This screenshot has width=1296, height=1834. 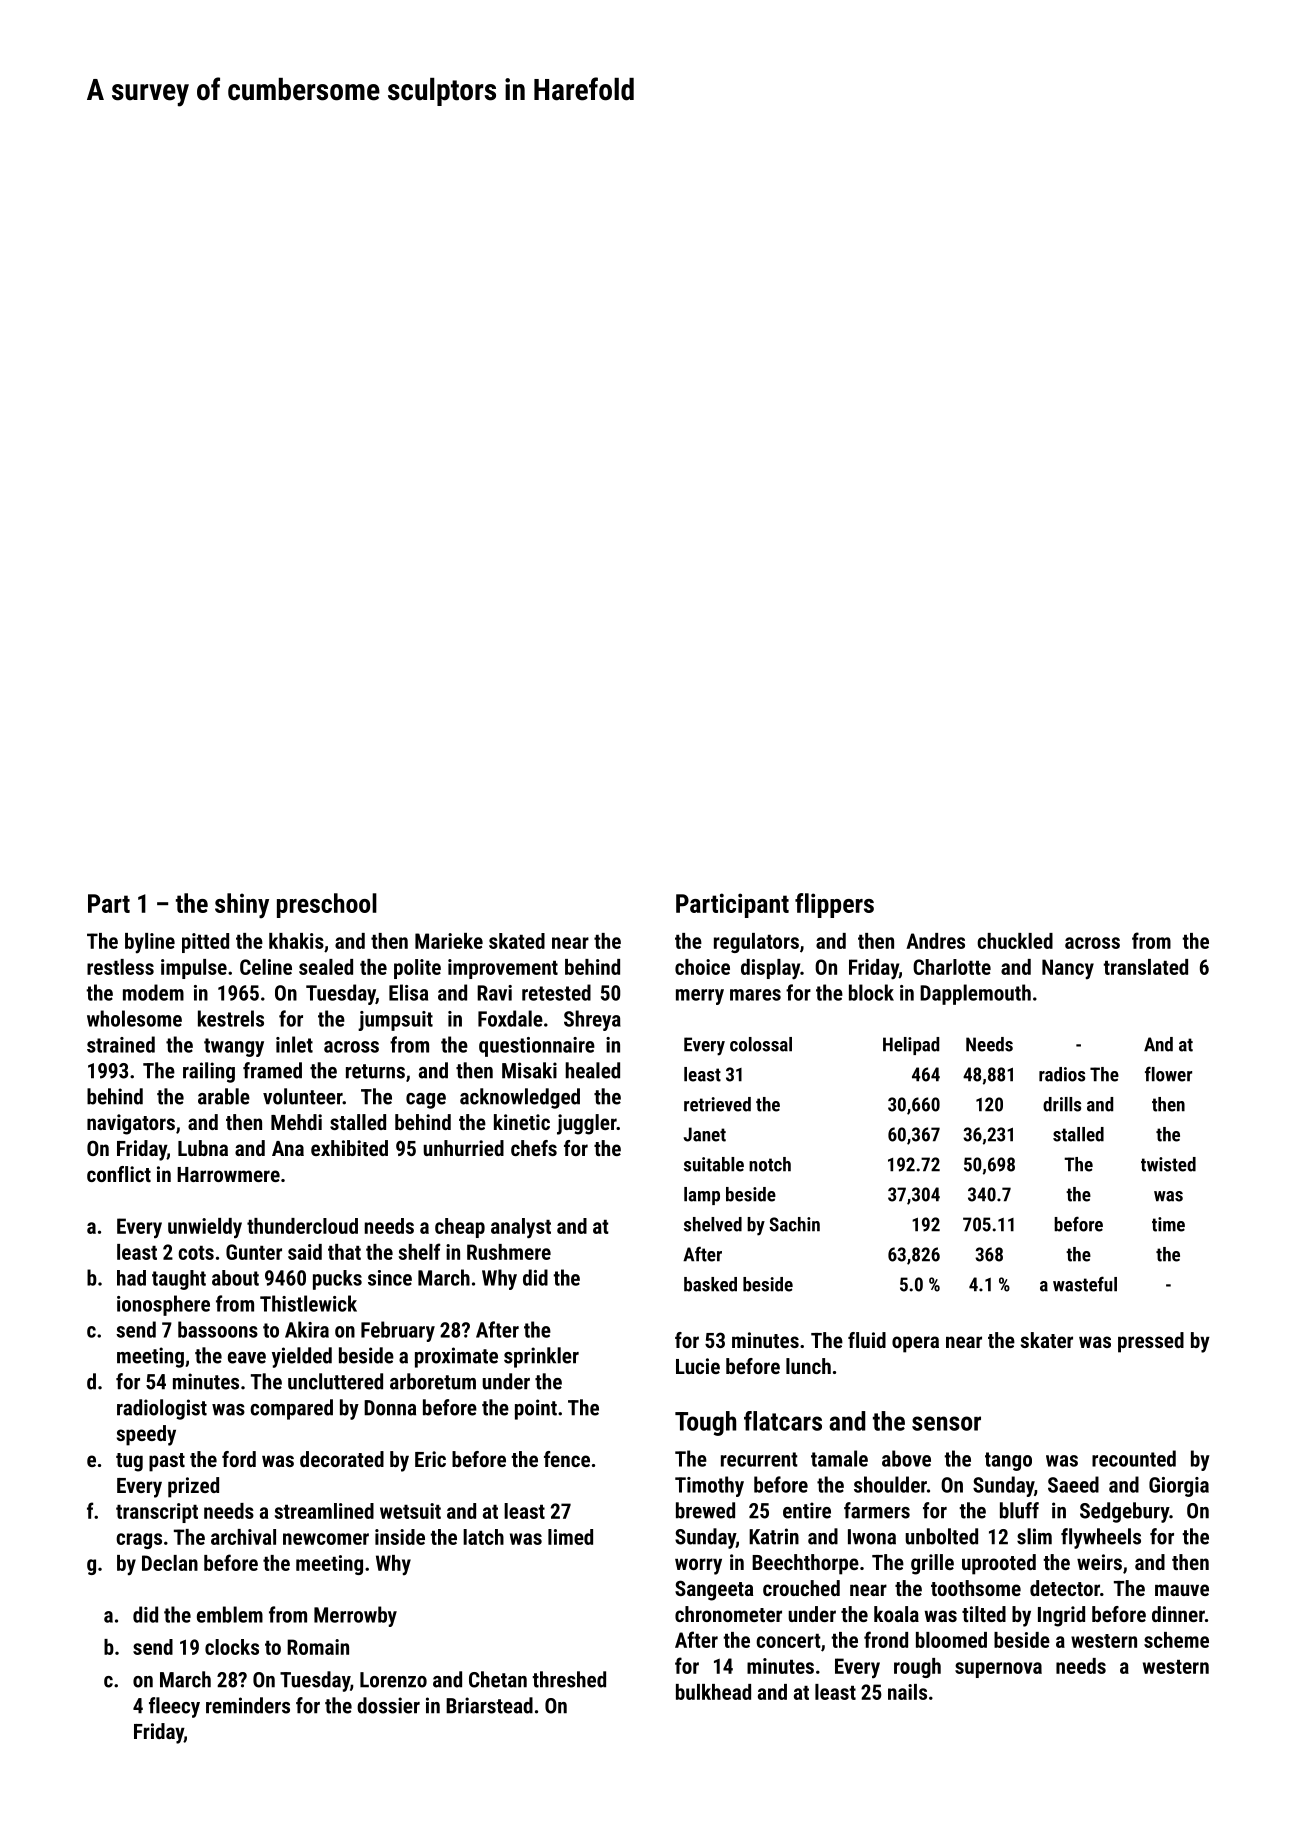 I want to click on bulkhead, so click(x=713, y=1692).
